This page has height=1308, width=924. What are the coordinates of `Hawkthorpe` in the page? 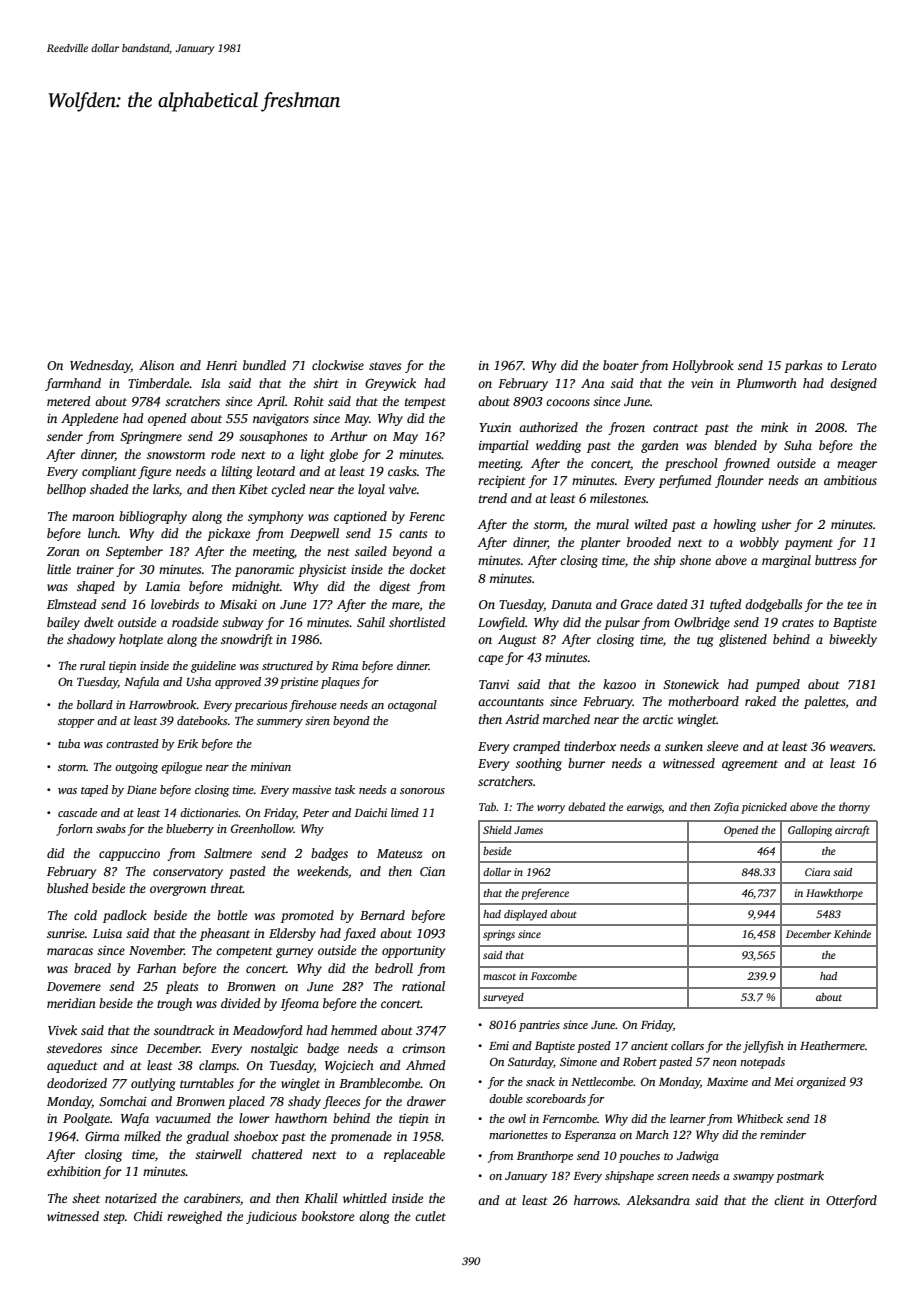 It's located at (834, 894).
